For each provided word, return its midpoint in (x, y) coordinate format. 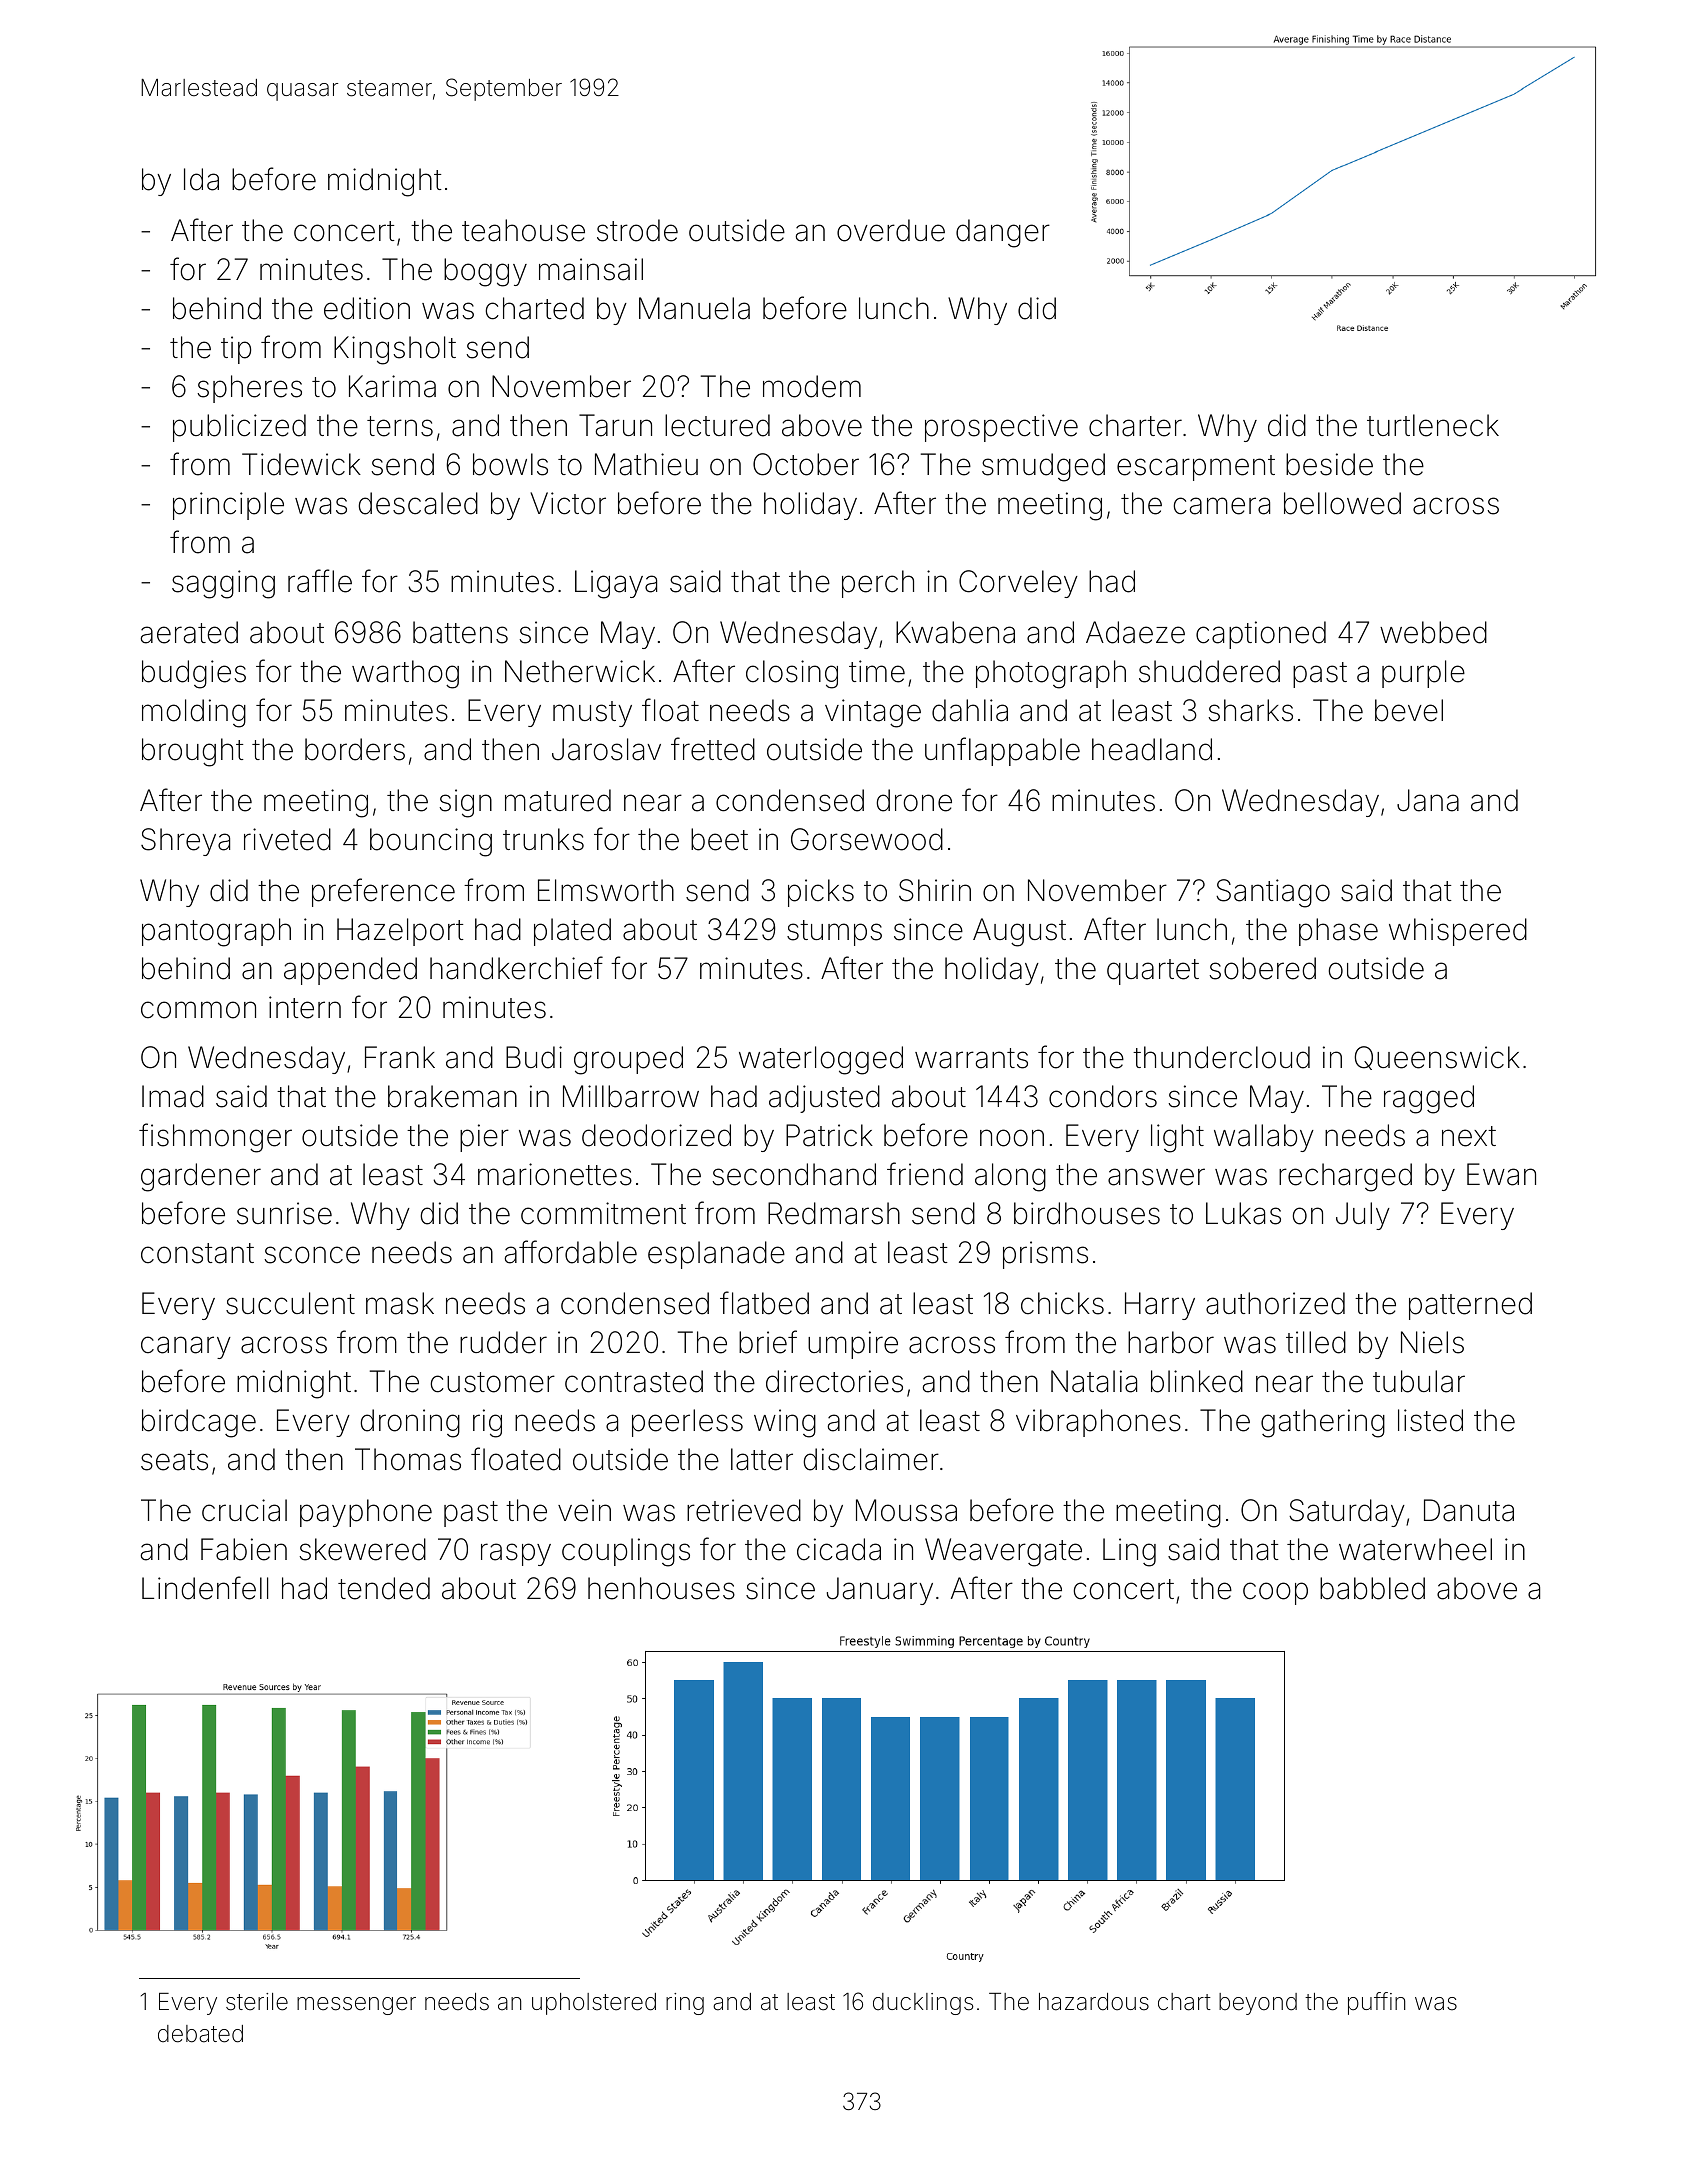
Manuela (694, 308)
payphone (366, 1513)
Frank (400, 1057)
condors (1103, 1096)
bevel (1409, 710)
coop (1275, 1593)
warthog (405, 674)
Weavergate (1003, 1552)
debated (200, 2034)
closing (792, 674)
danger (1003, 233)
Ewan (1501, 1174)
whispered (1458, 932)
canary (186, 1347)
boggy (485, 272)
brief (768, 1342)
